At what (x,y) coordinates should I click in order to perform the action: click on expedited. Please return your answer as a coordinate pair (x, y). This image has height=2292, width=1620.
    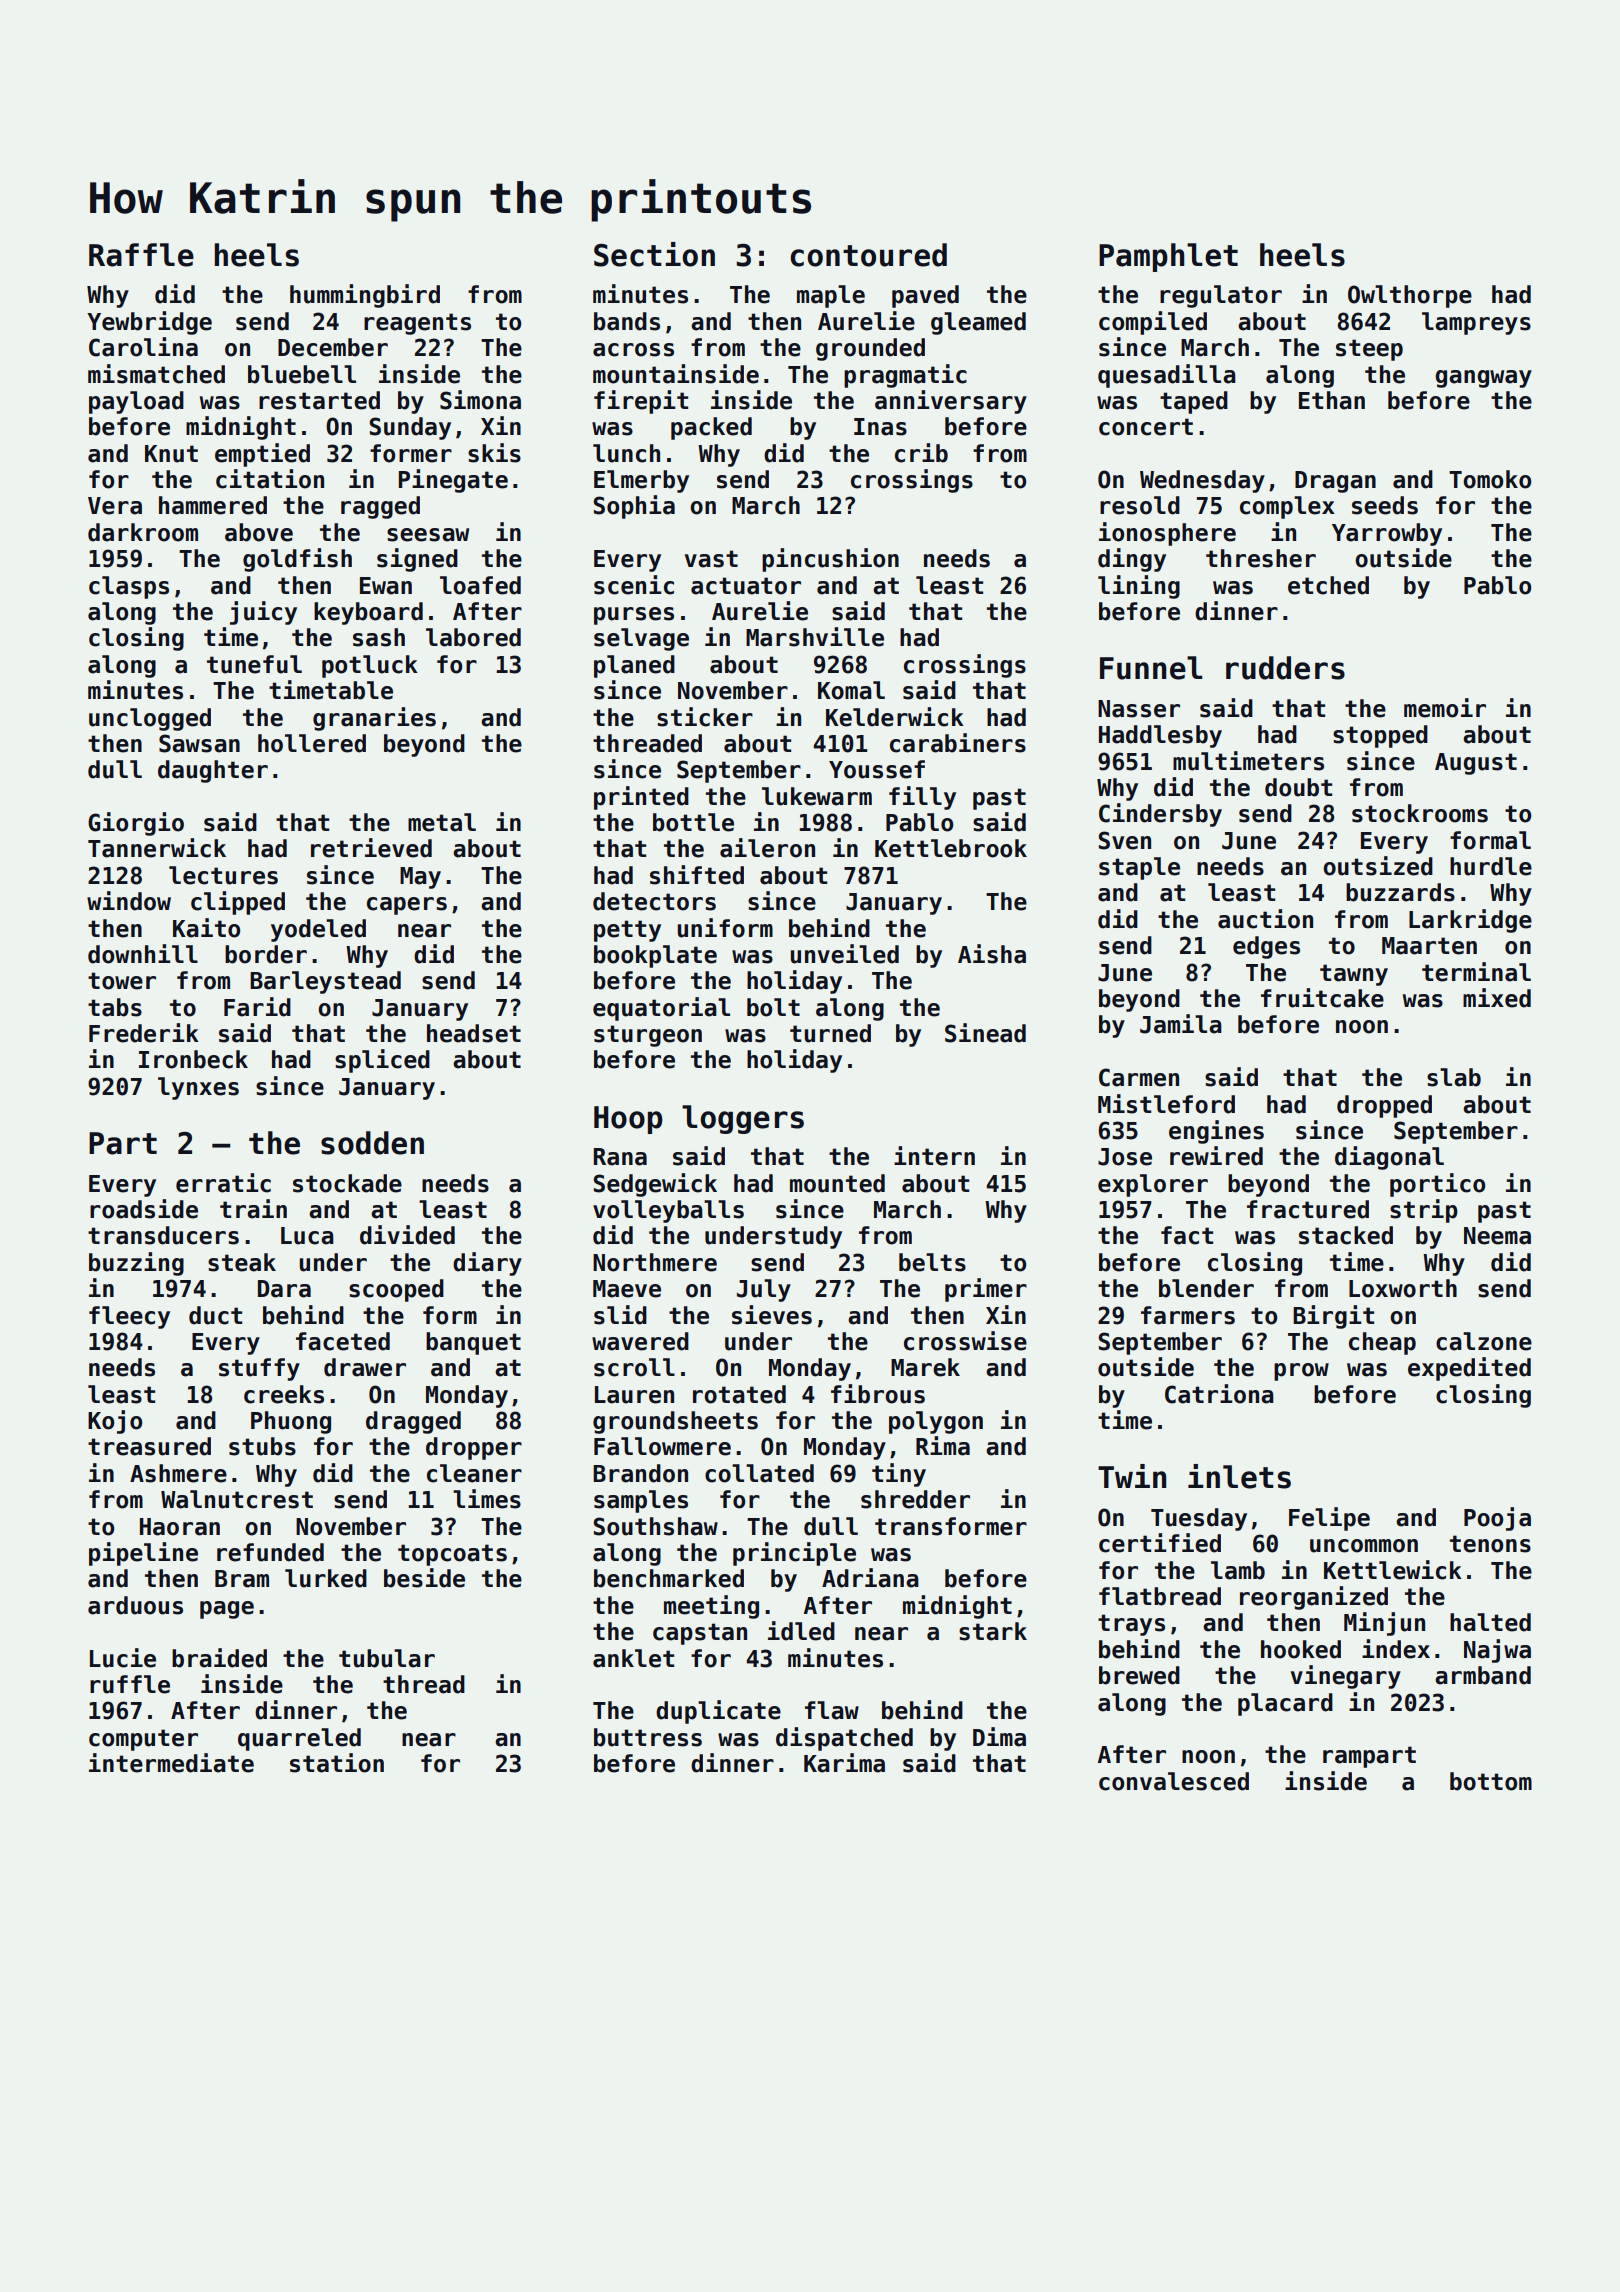
    Looking at the image, I should click on (1469, 1369).
